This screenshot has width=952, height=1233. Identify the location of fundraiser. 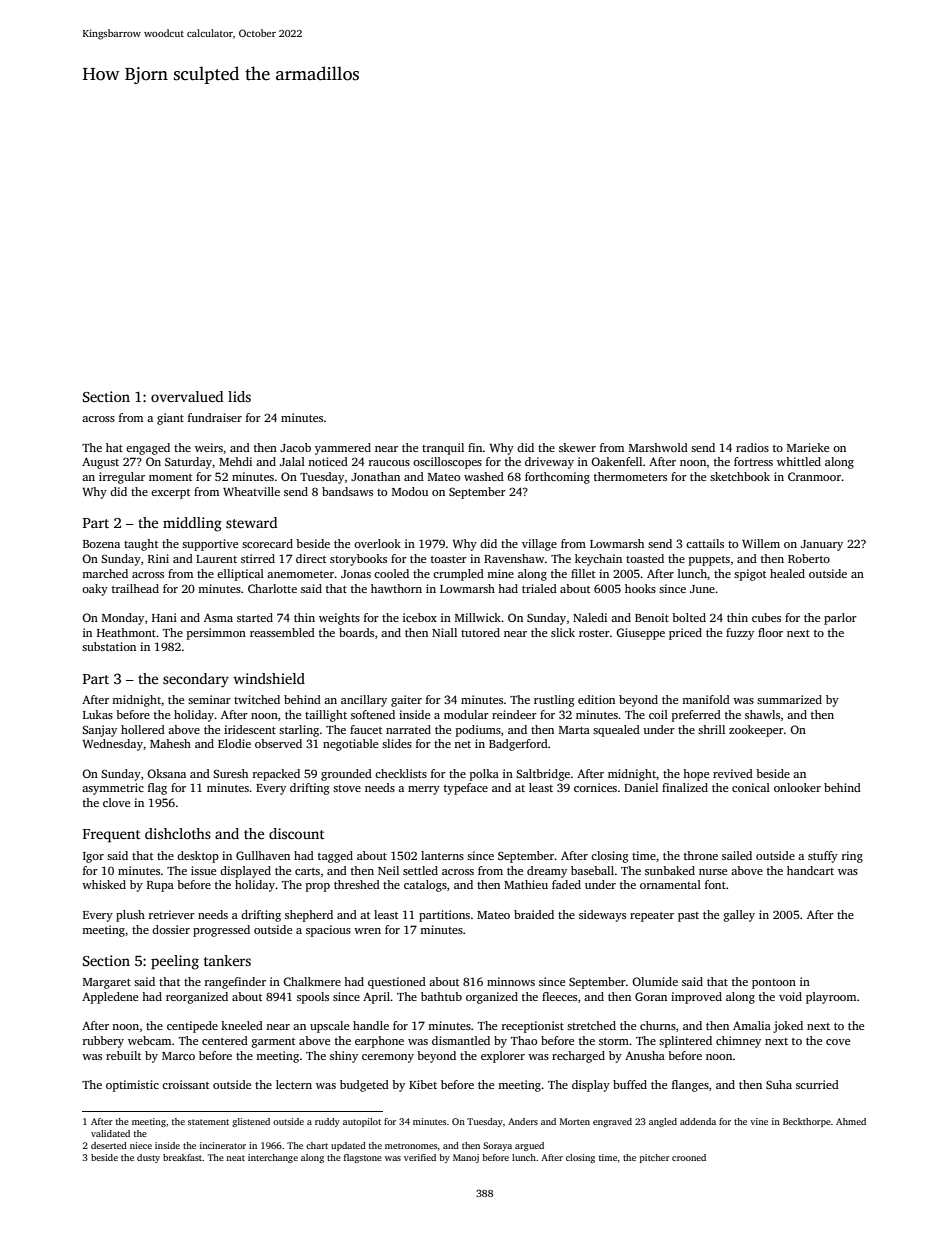
(215, 417).
